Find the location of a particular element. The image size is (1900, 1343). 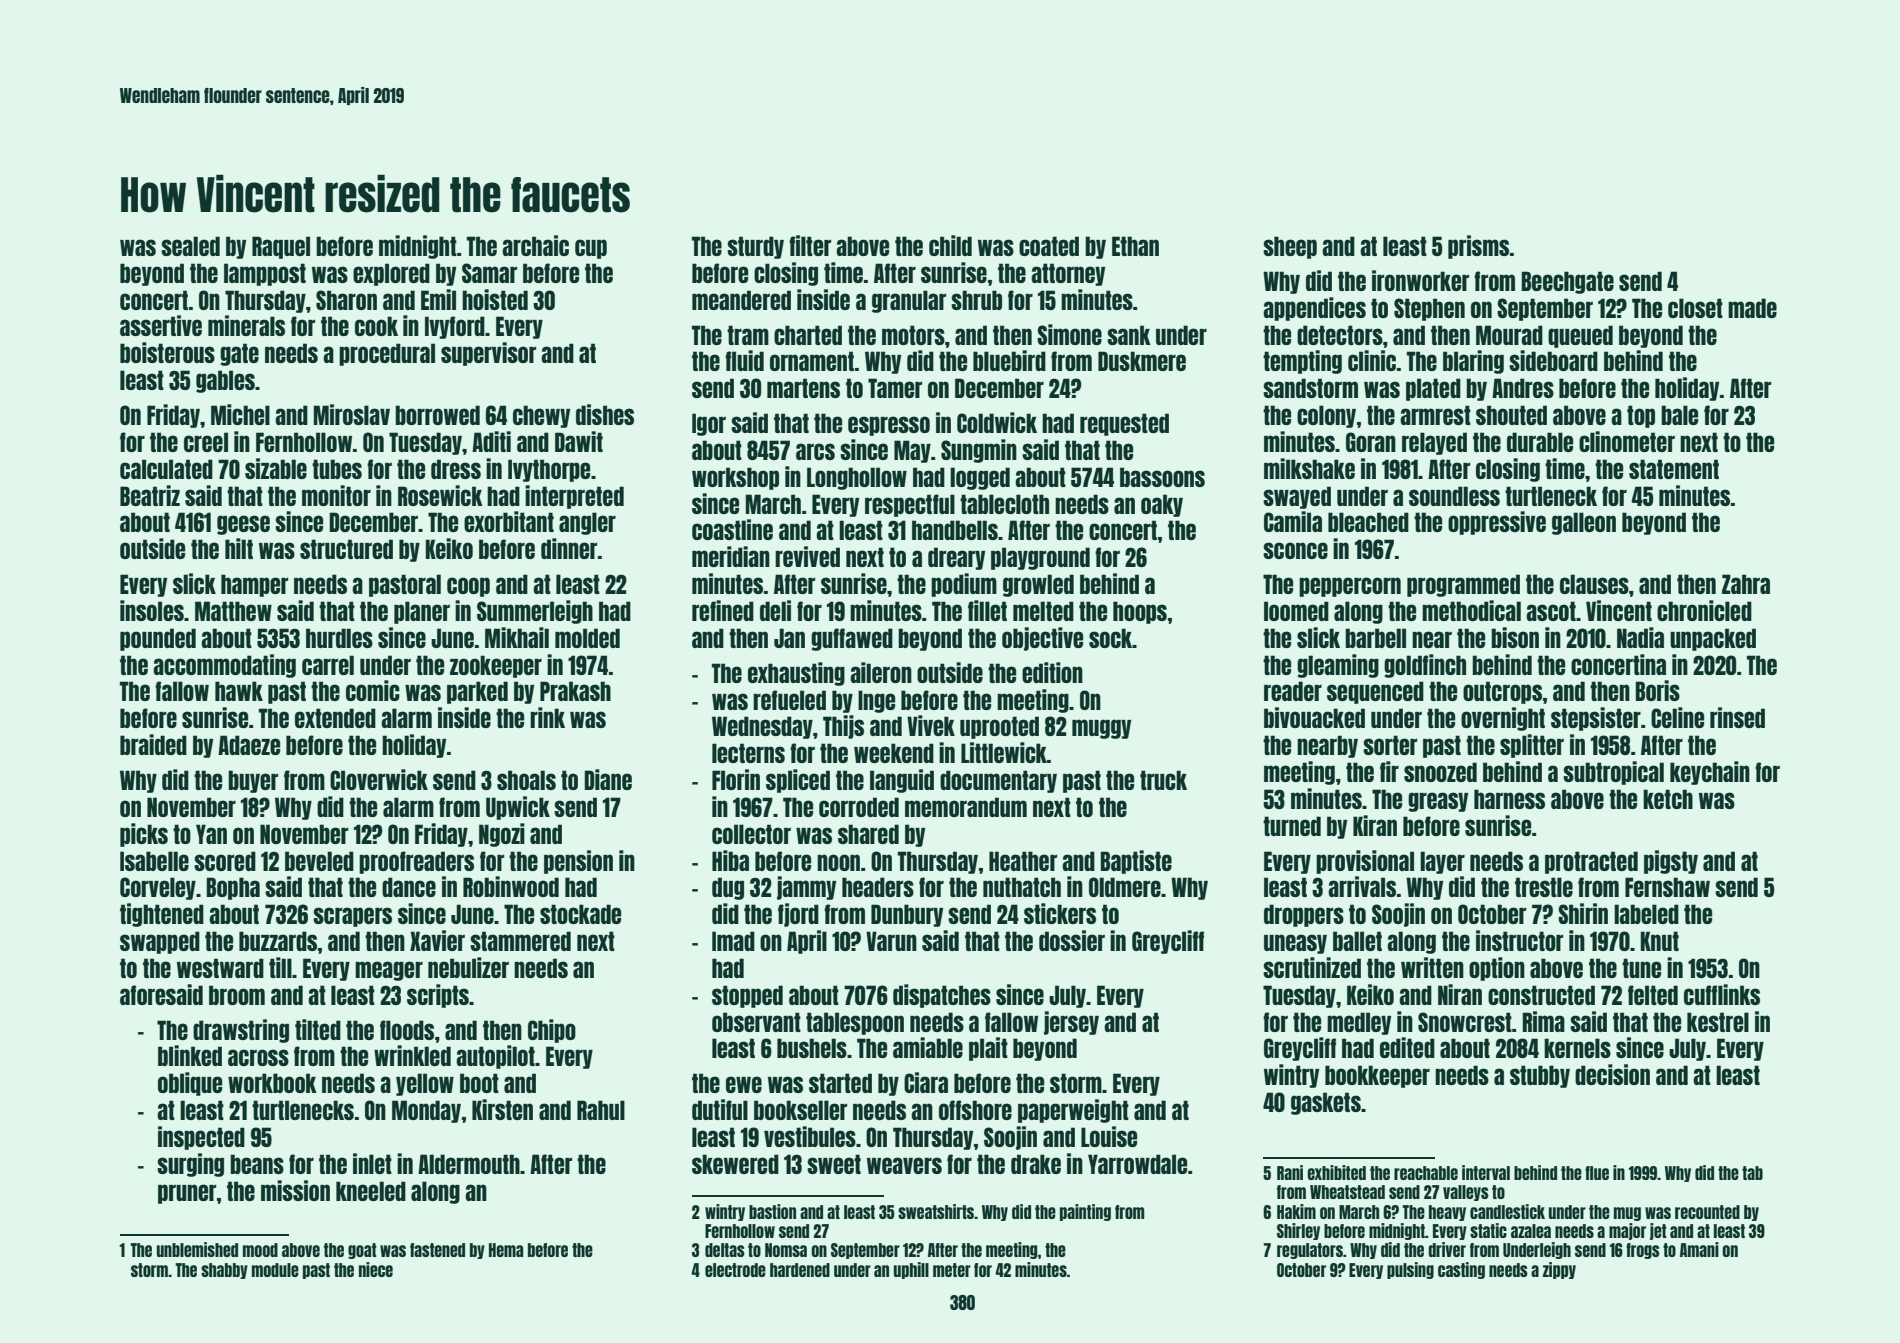

shabby is located at coordinates (224, 1271).
